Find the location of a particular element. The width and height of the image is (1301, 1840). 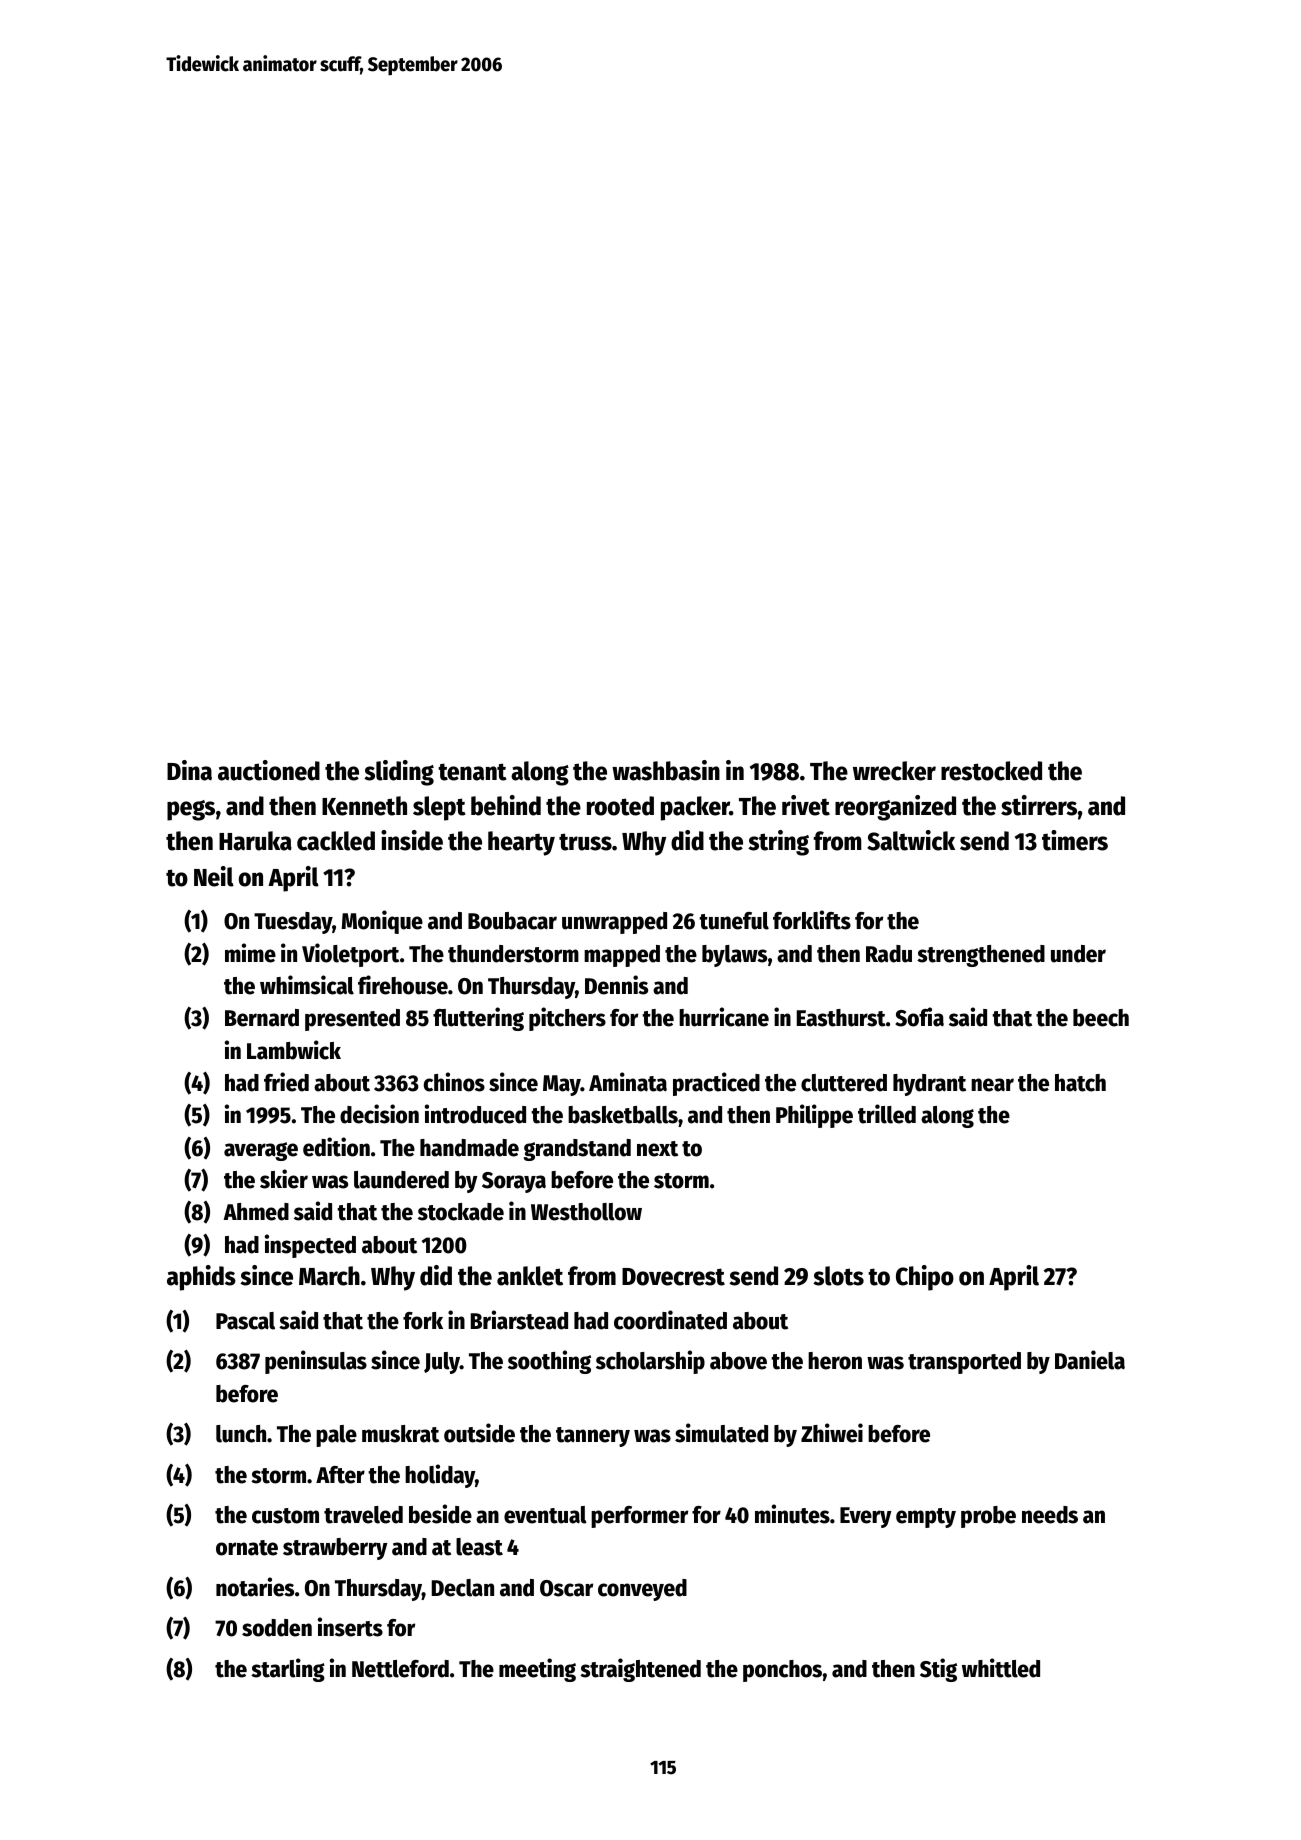

lunch is located at coordinates (241, 1434).
